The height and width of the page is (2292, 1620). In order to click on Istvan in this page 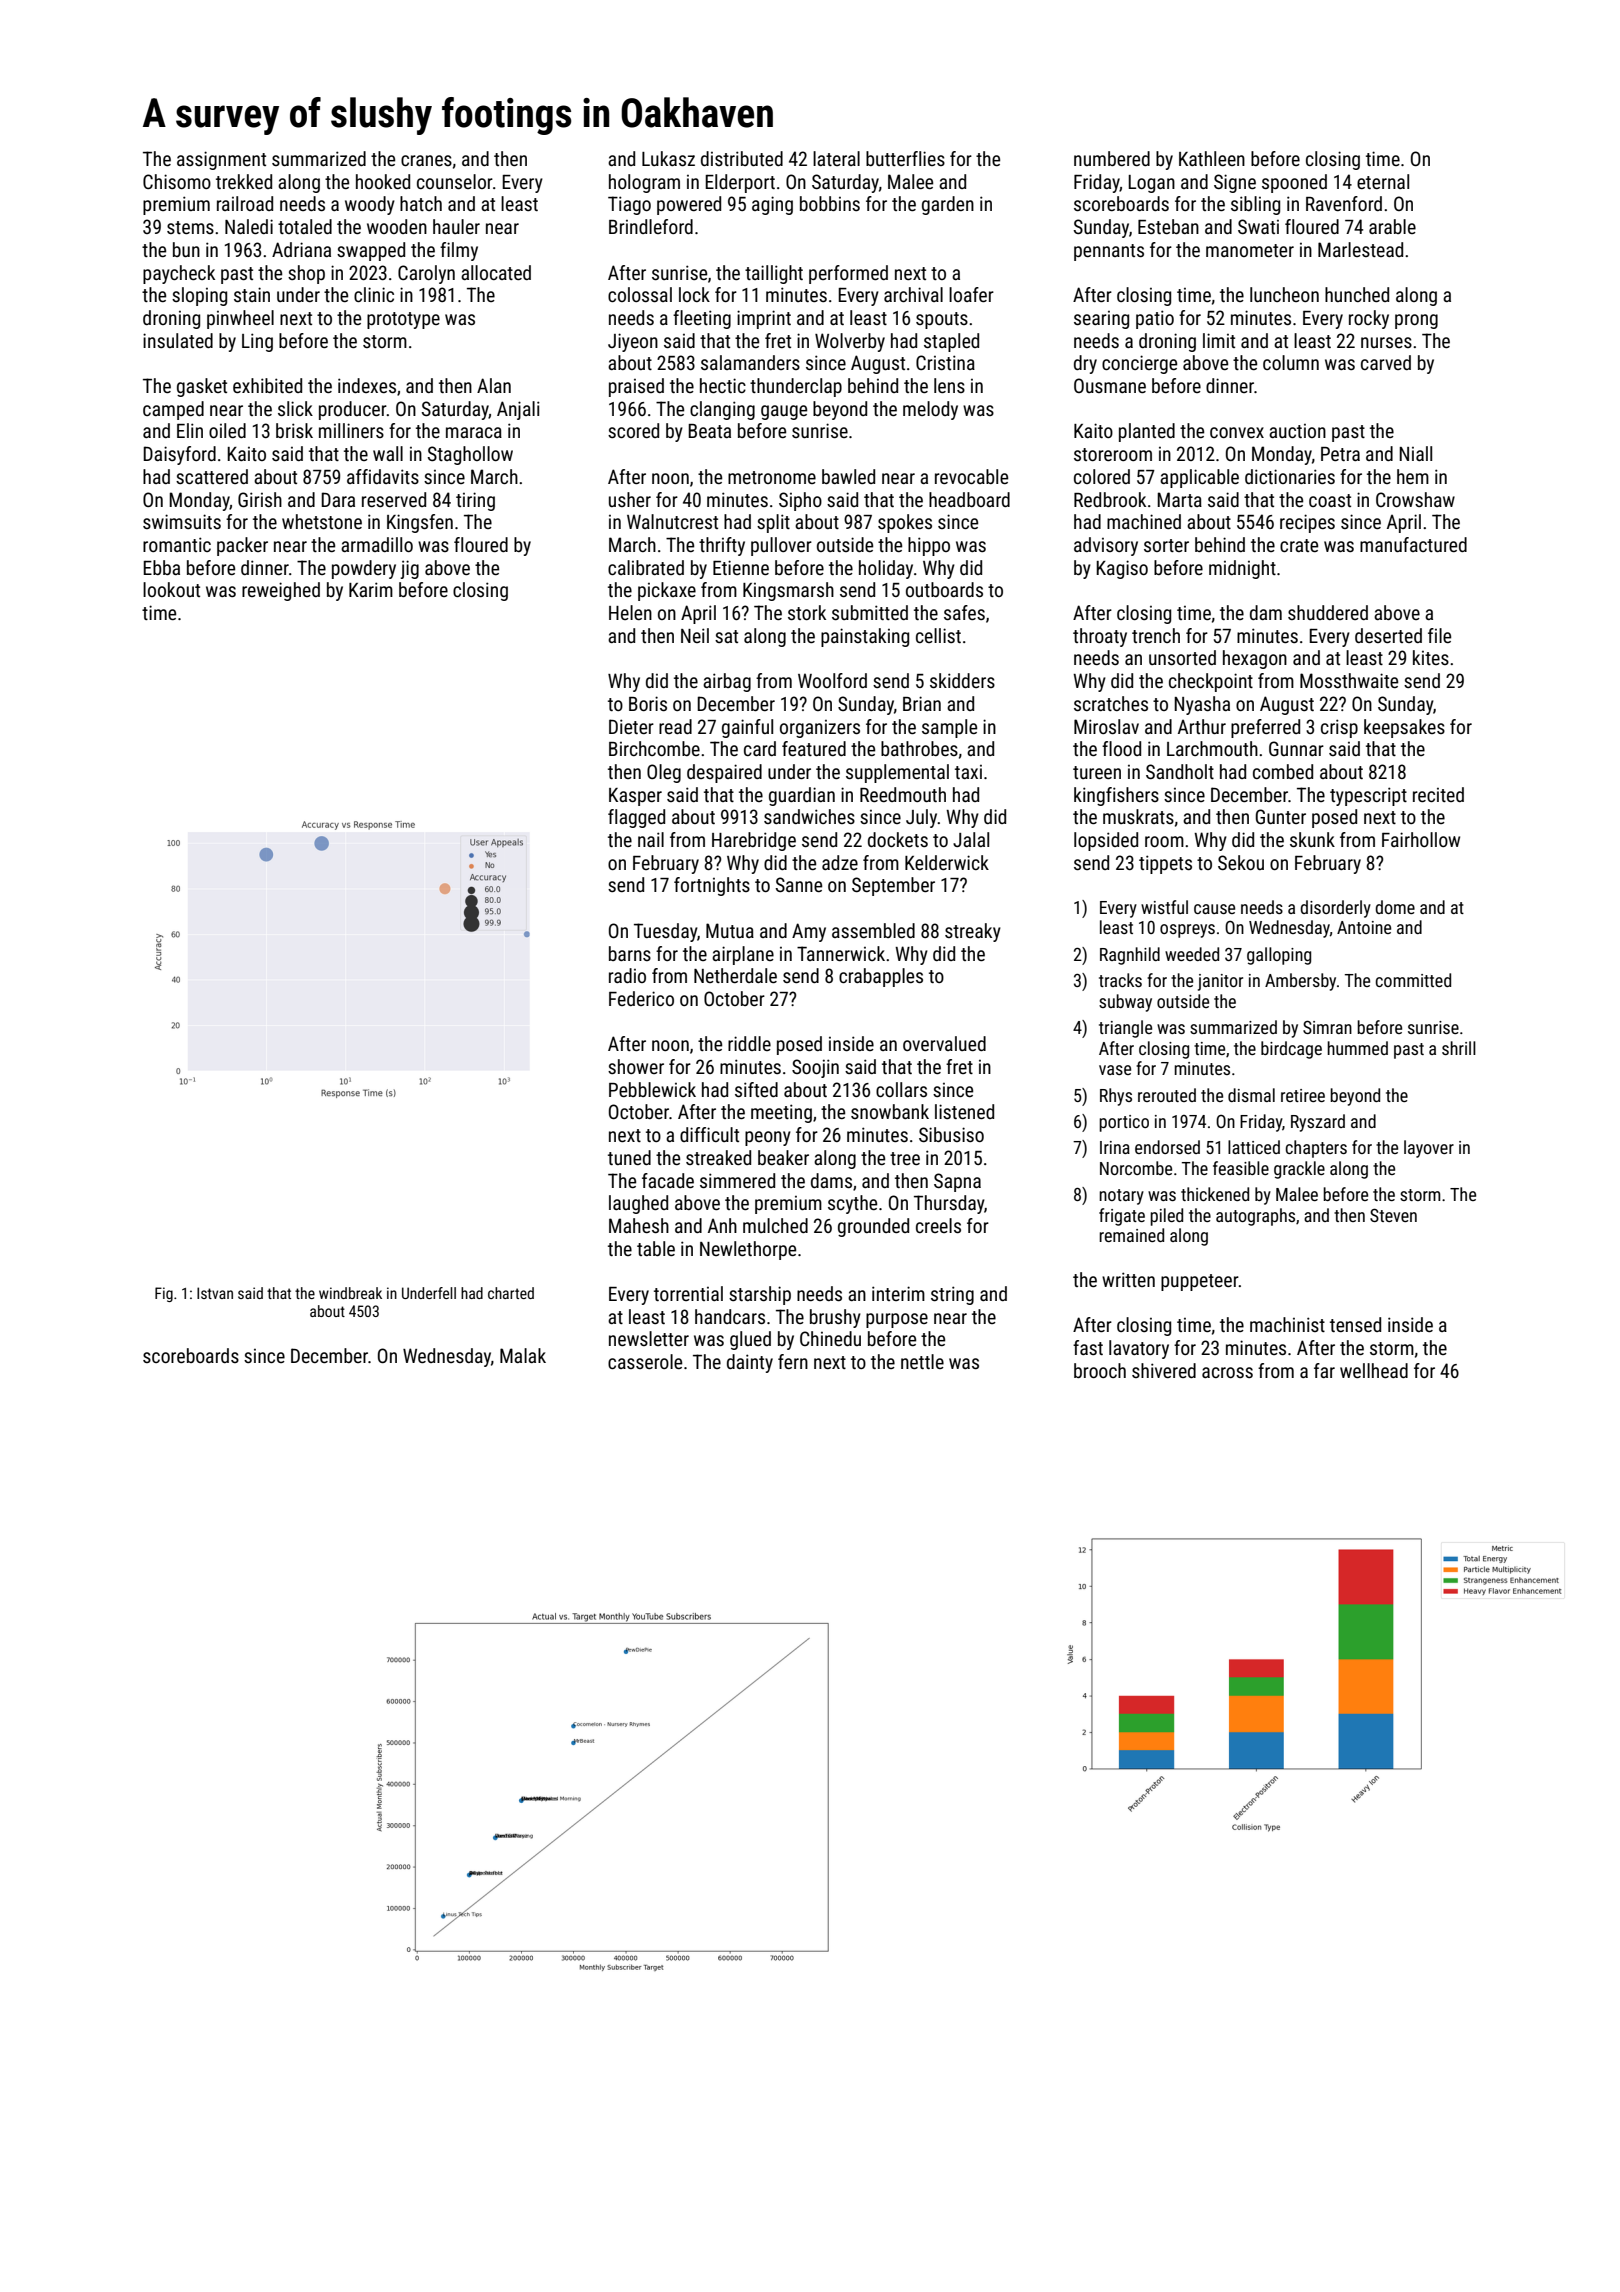, I will do `click(215, 1293)`.
